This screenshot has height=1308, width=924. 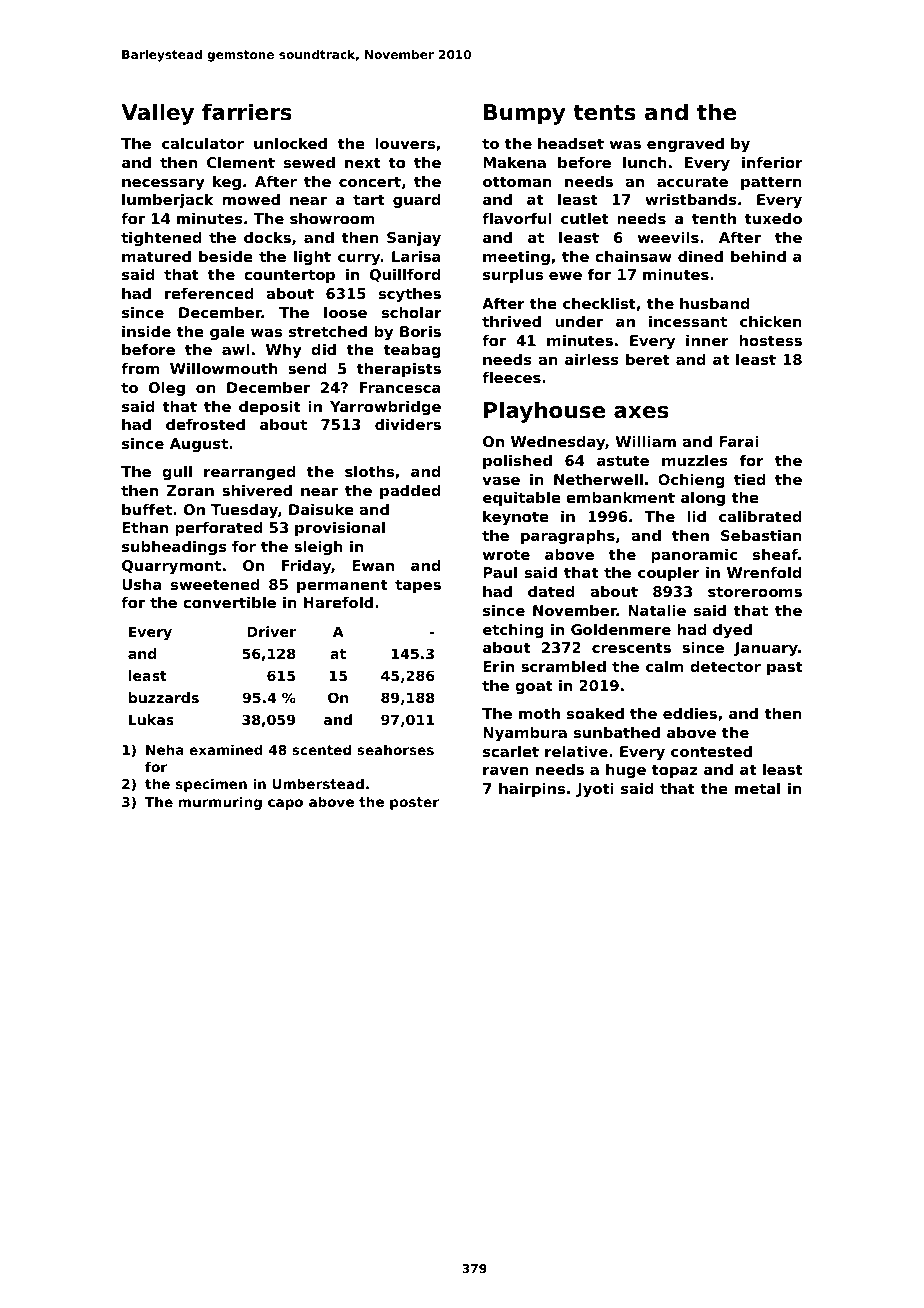 I want to click on Paul, so click(x=500, y=572).
